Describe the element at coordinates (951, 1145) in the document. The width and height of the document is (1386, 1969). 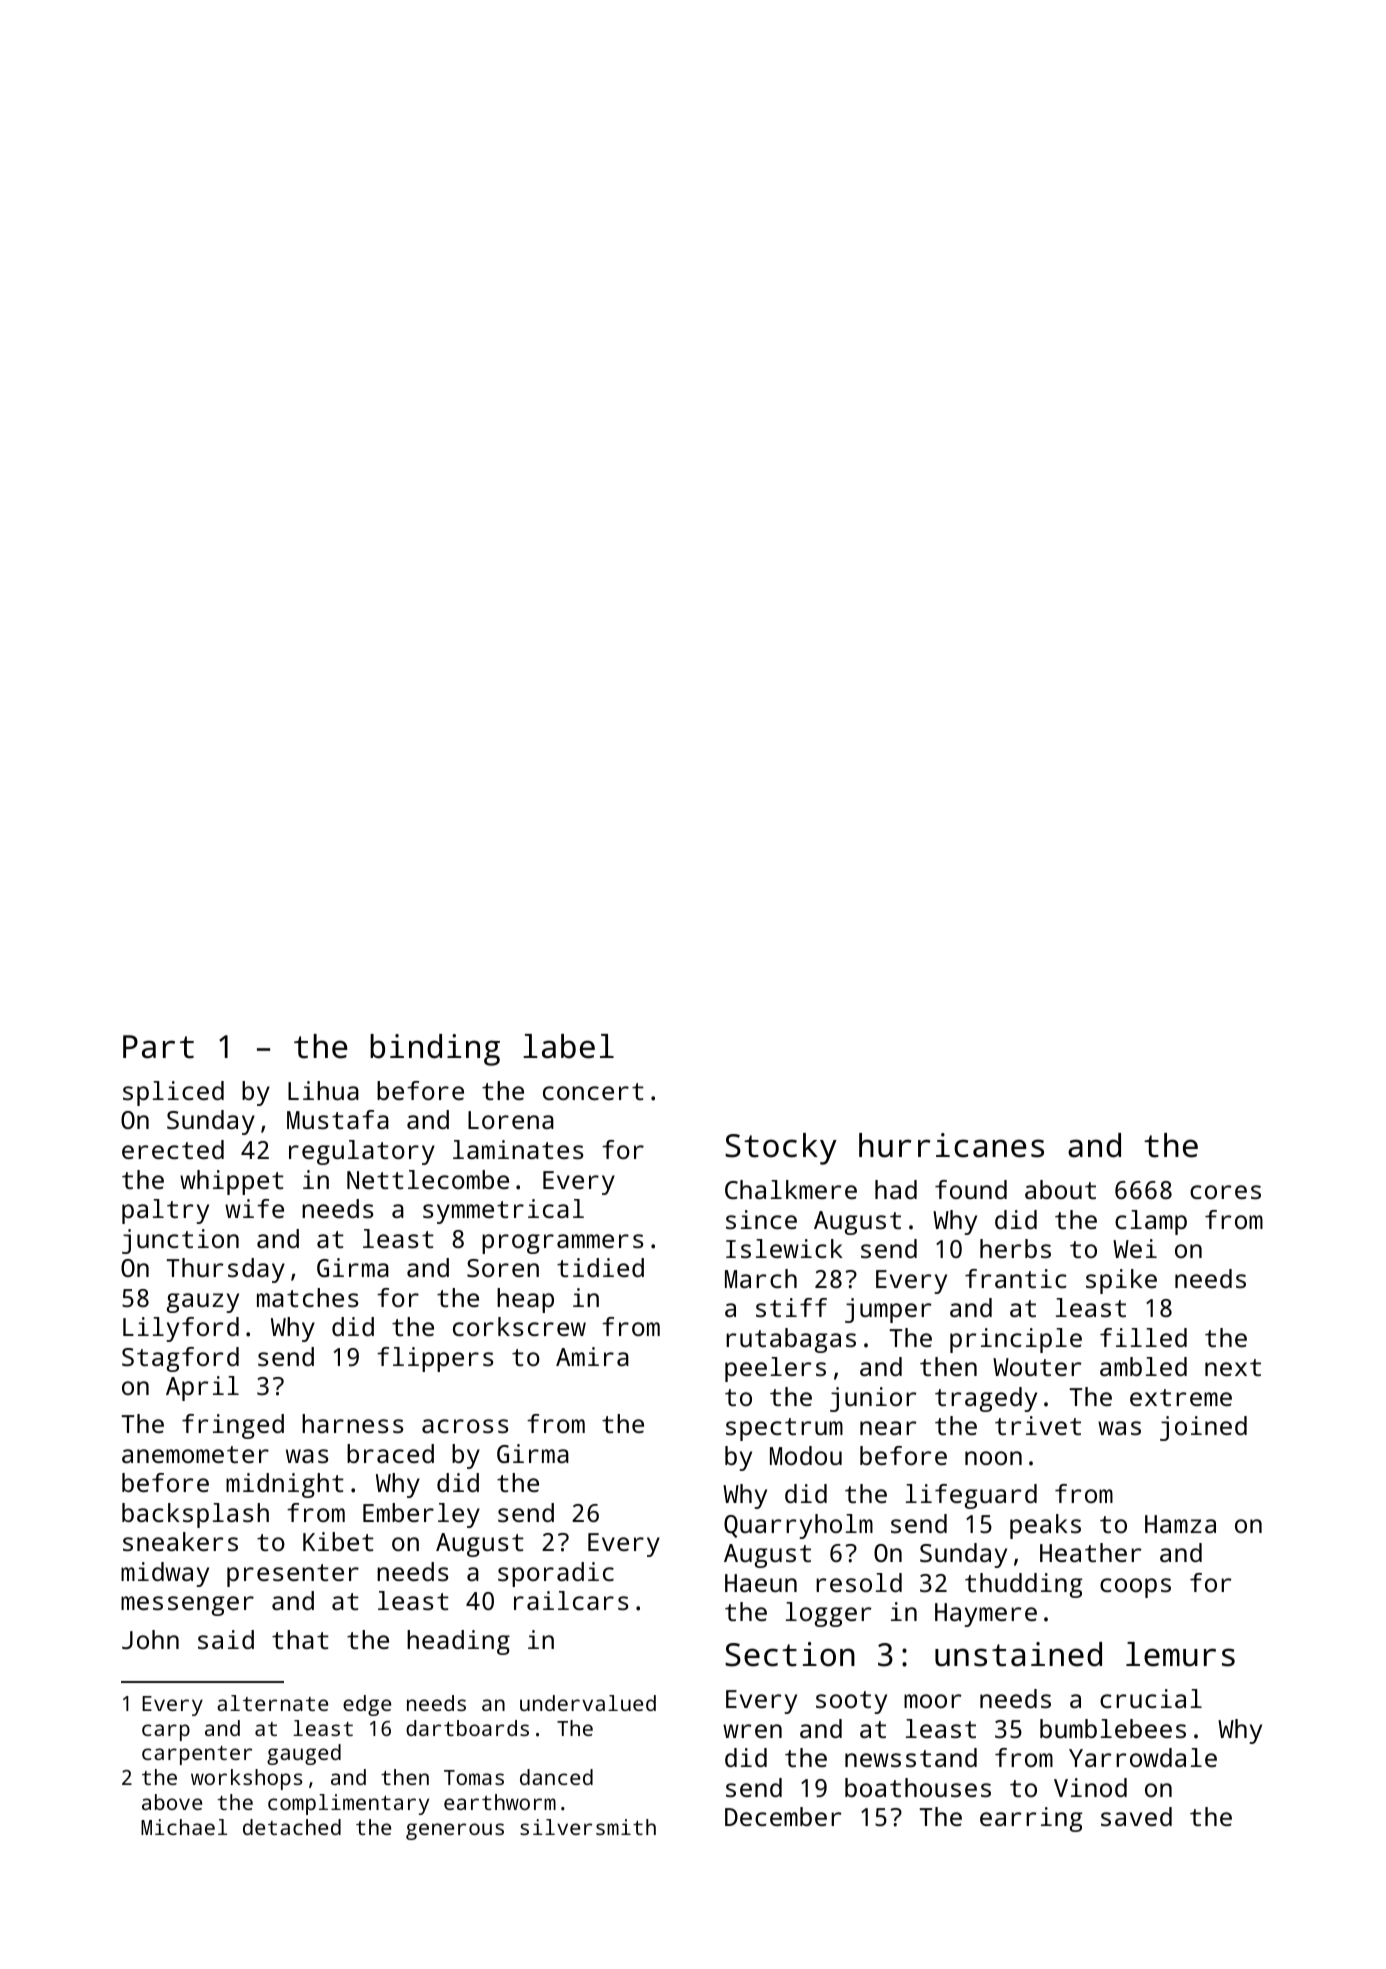
I see `hurricanes` at that location.
